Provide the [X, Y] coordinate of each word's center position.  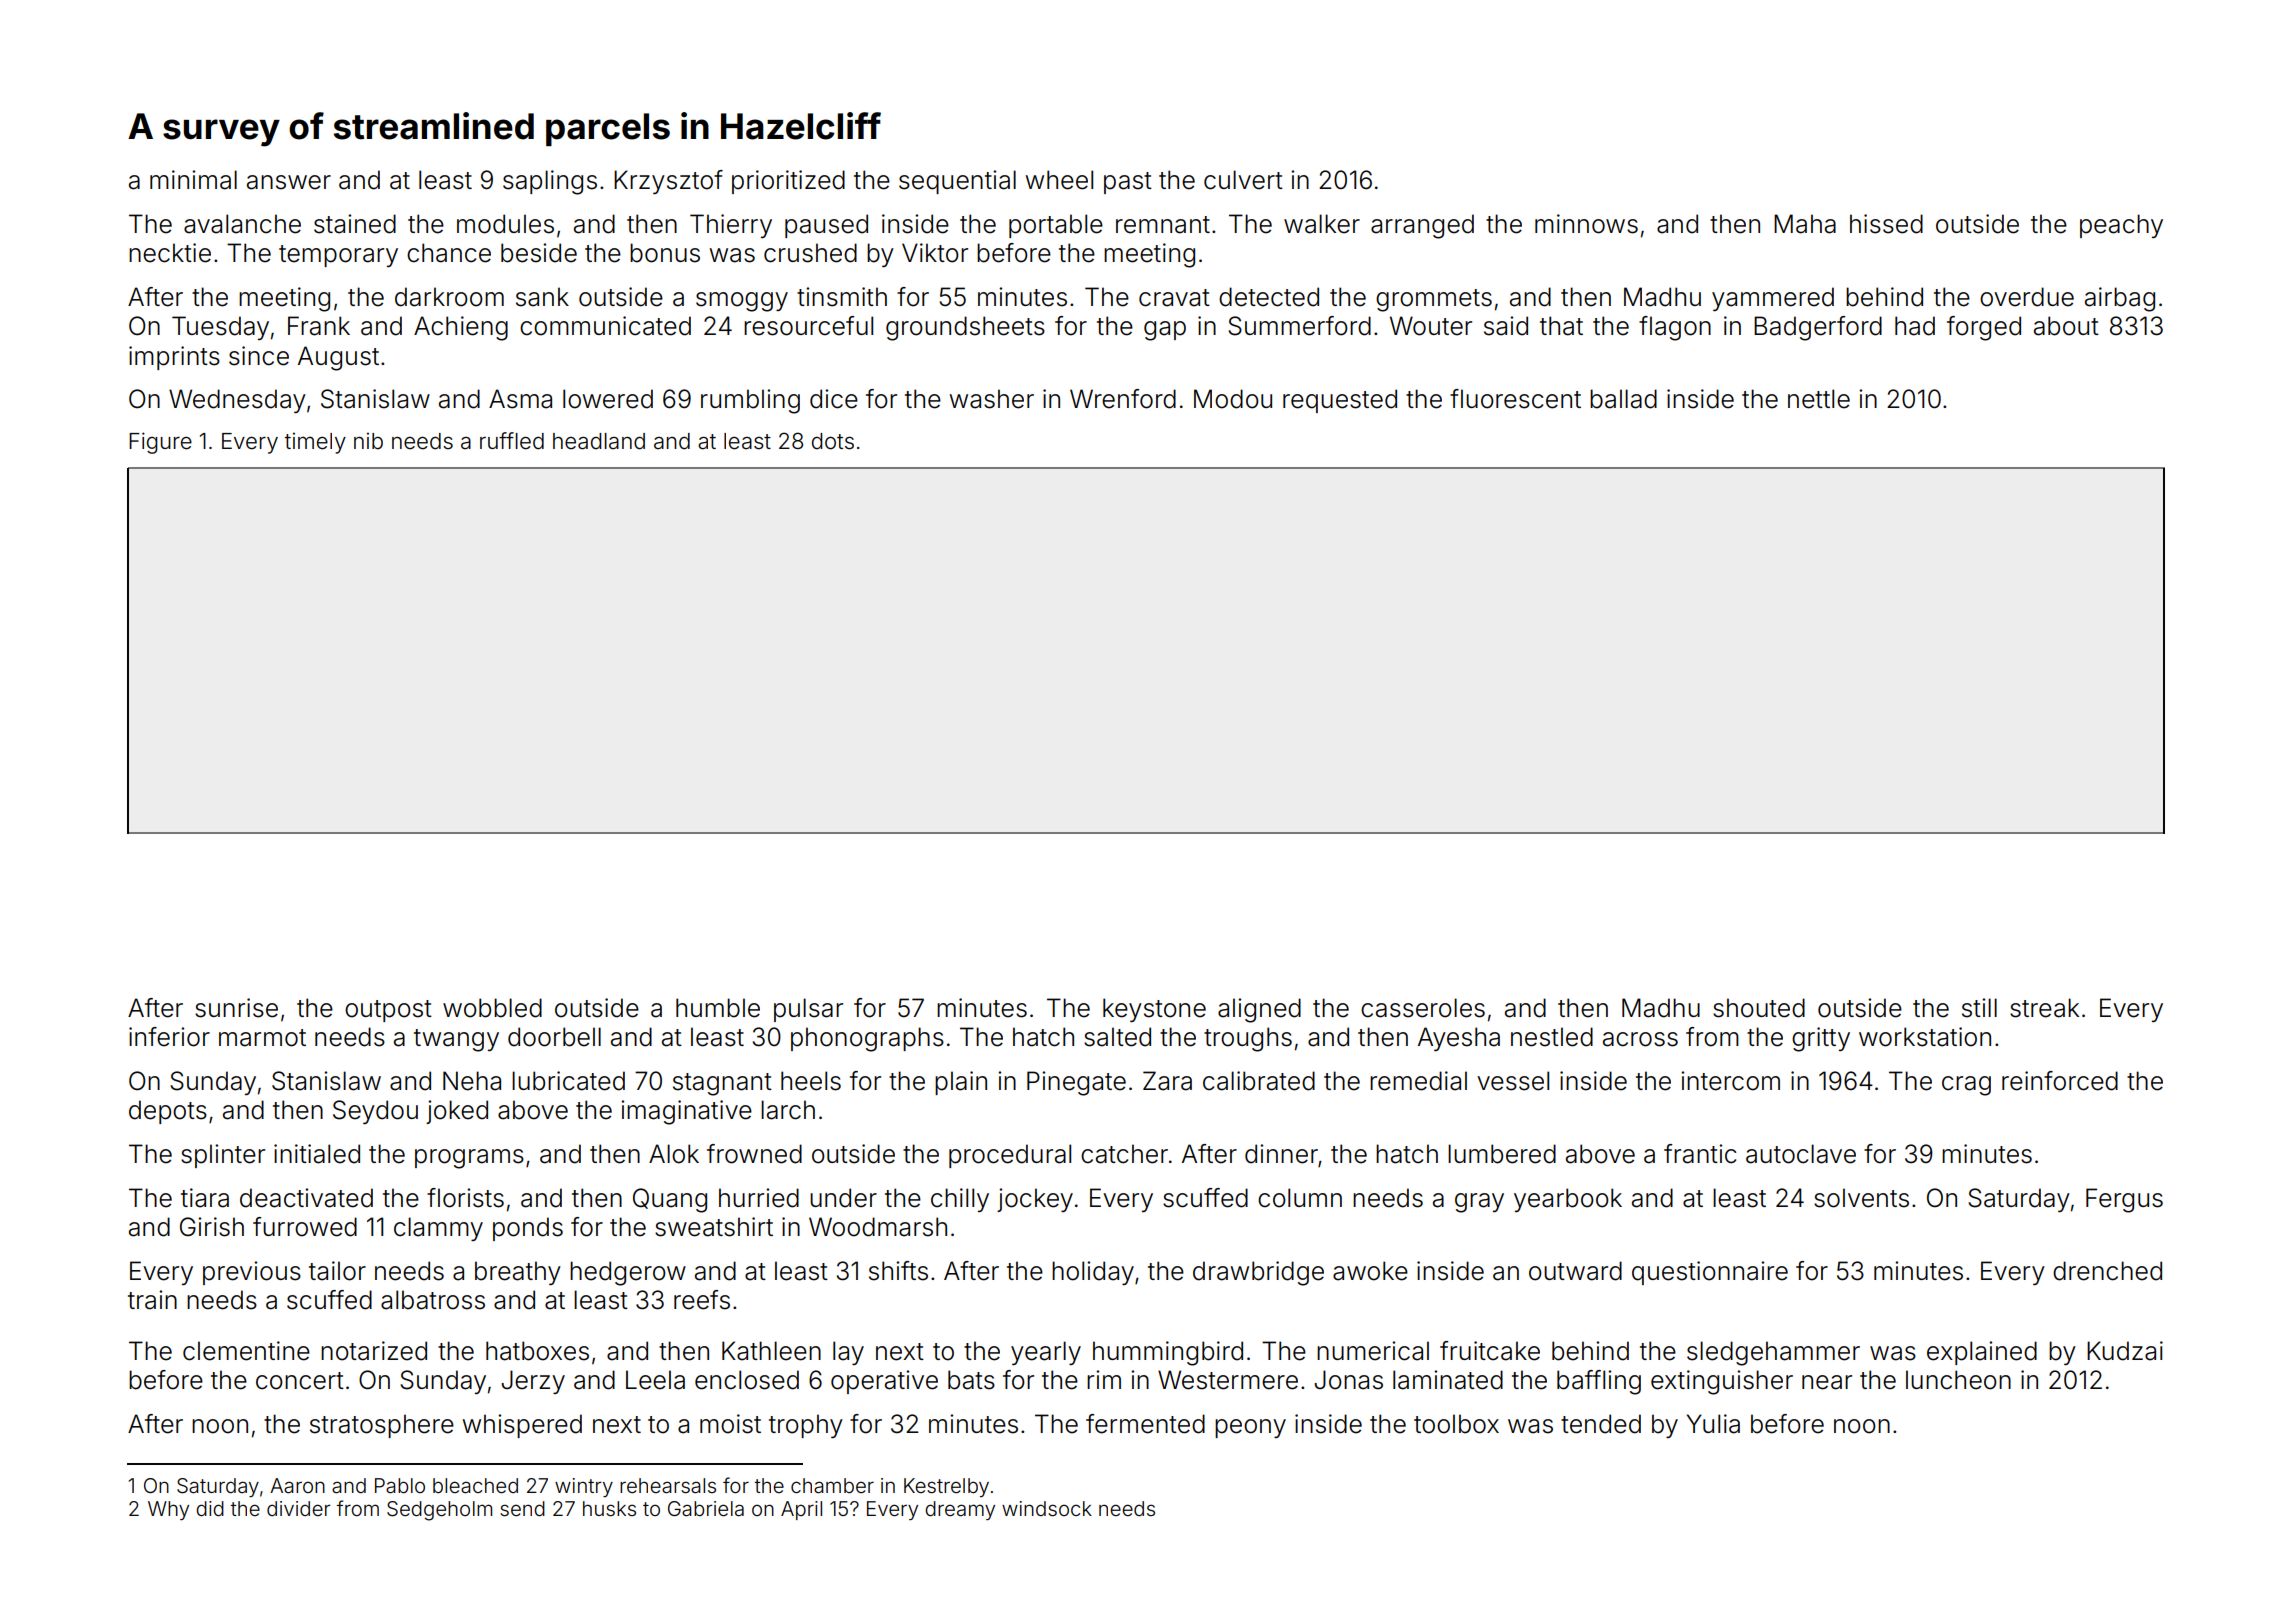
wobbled [492, 1008]
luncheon [1958, 1380]
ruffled [512, 441]
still [1979, 1008]
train [152, 1300]
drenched [2107, 1271]
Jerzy [533, 1382]
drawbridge [1258, 1273]
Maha [1805, 224]
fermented [1145, 1424]
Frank [319, 326]
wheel [1059, 180]
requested [1340, 401]
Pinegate [1076, 1083]
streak [2044, 1008]
